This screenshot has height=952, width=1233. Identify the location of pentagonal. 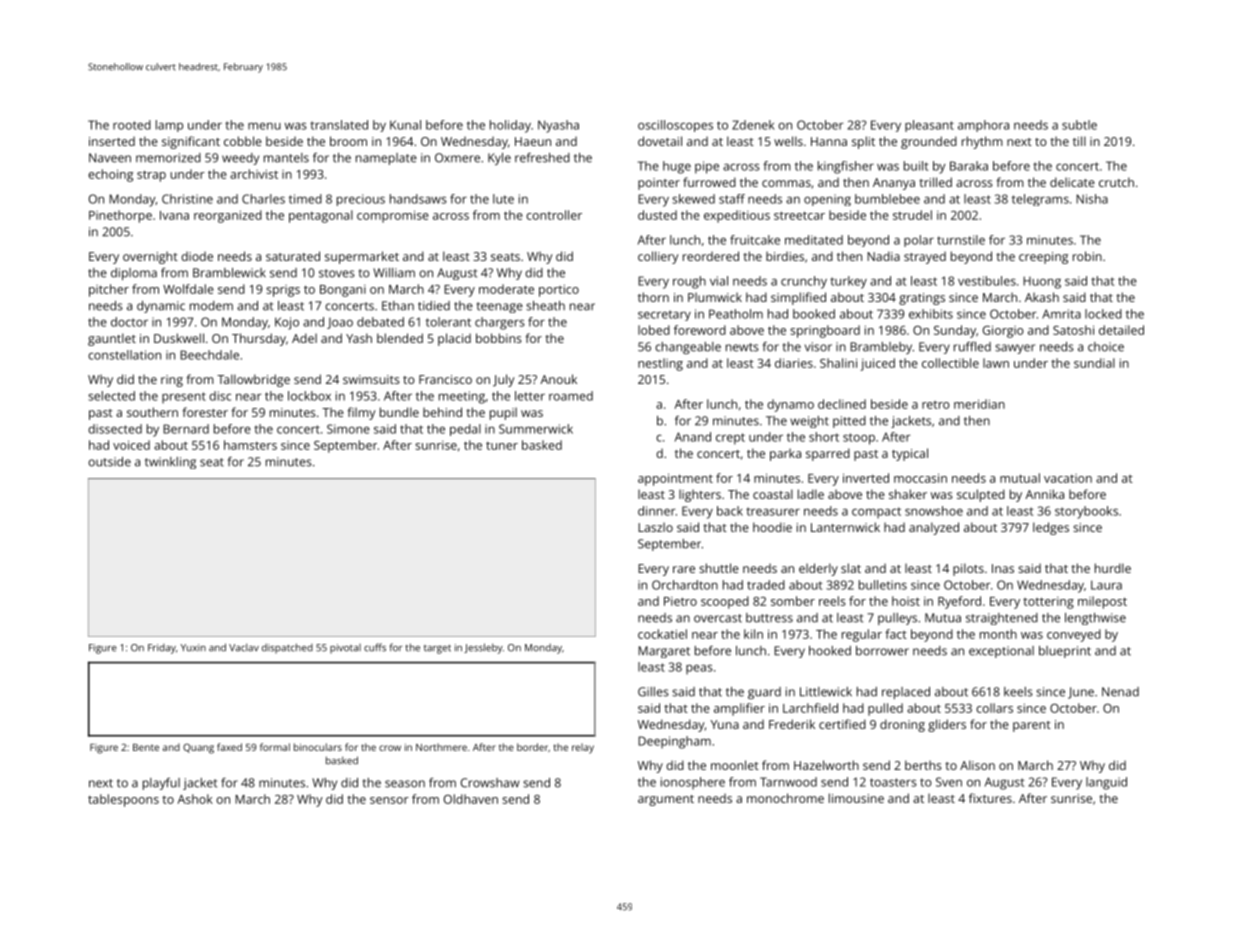
(321, 216).
